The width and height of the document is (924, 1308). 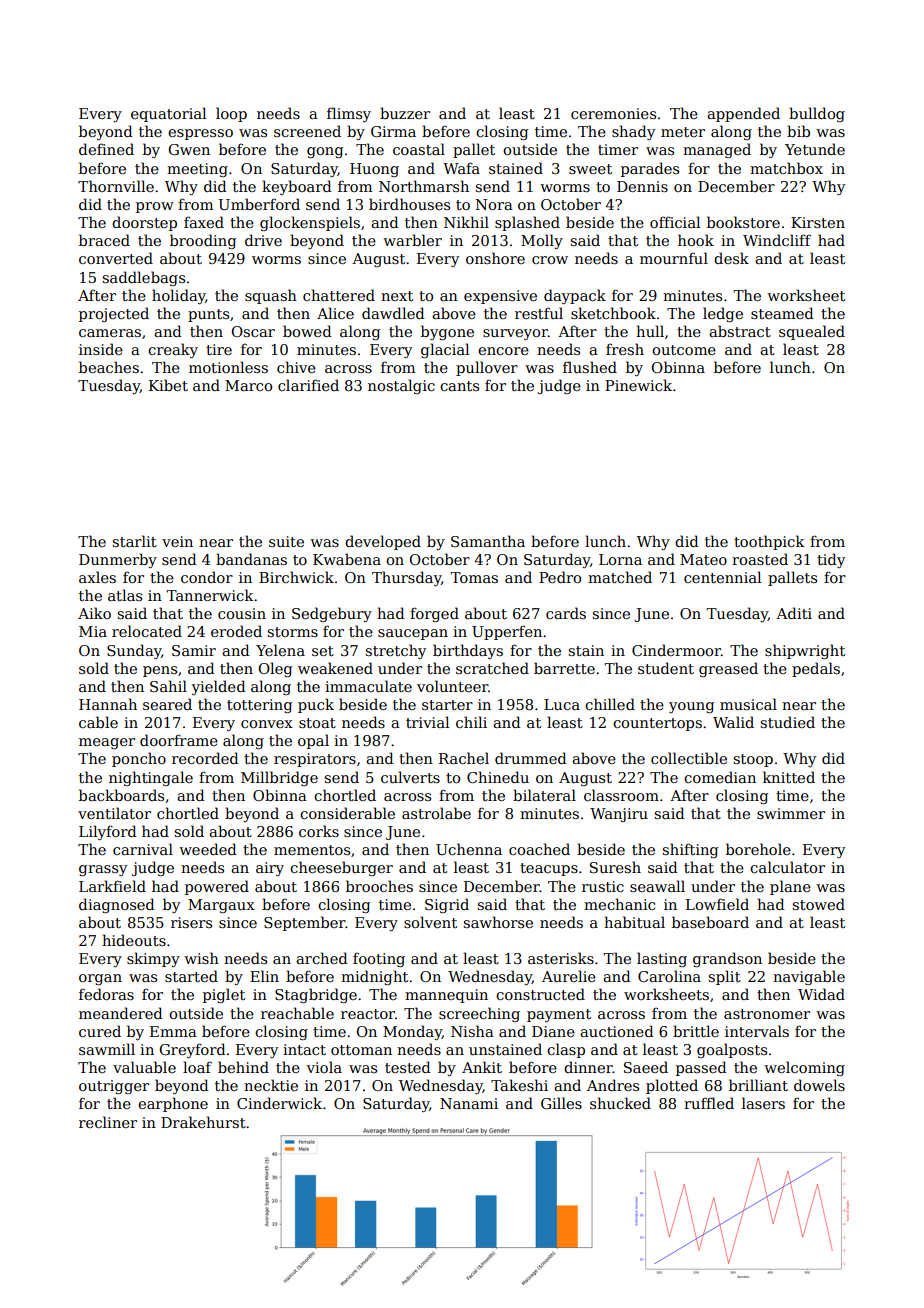 I want to click on bandanas, so click(x=251, y=559).
